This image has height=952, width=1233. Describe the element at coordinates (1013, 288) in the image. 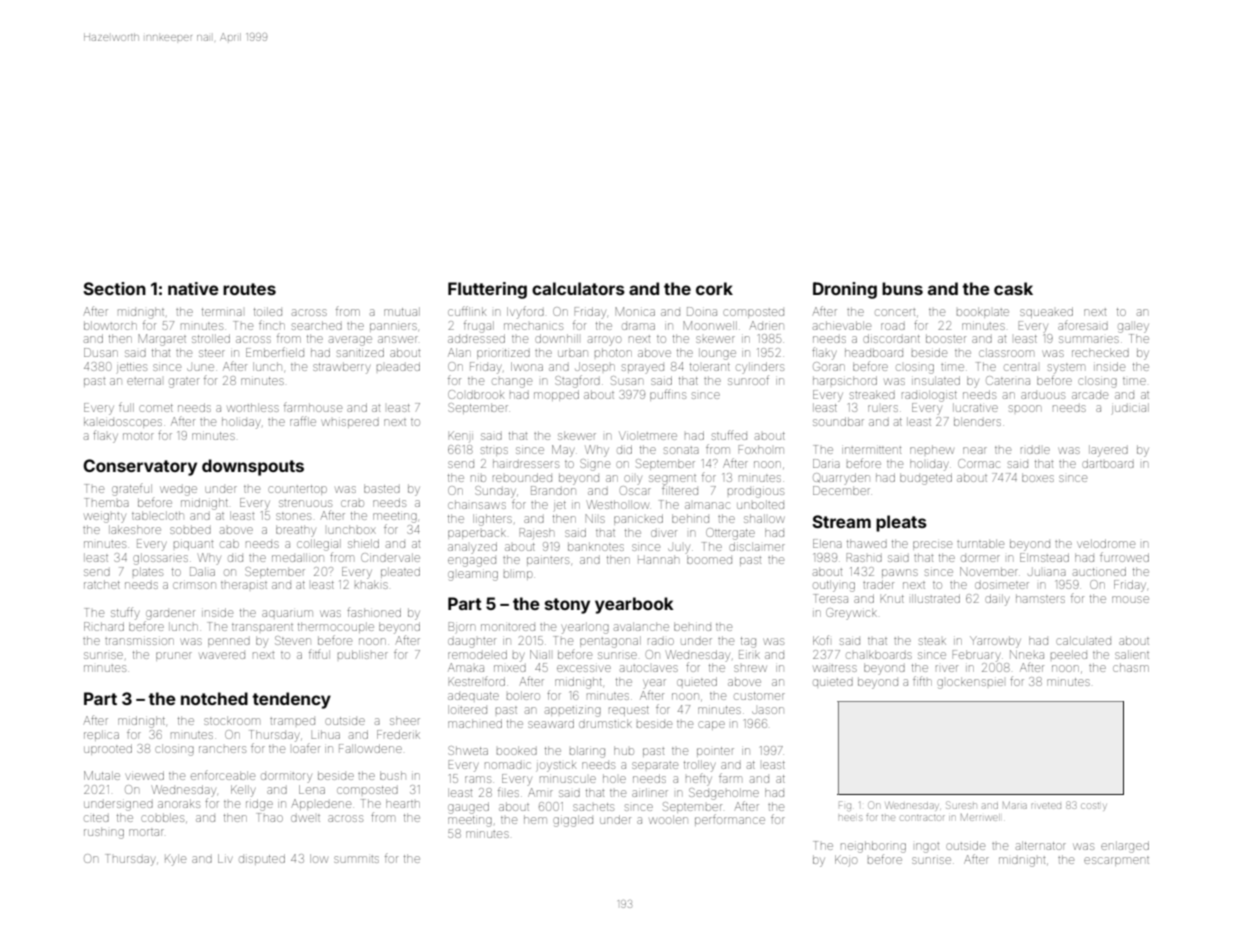

I see `cask` at that location.
